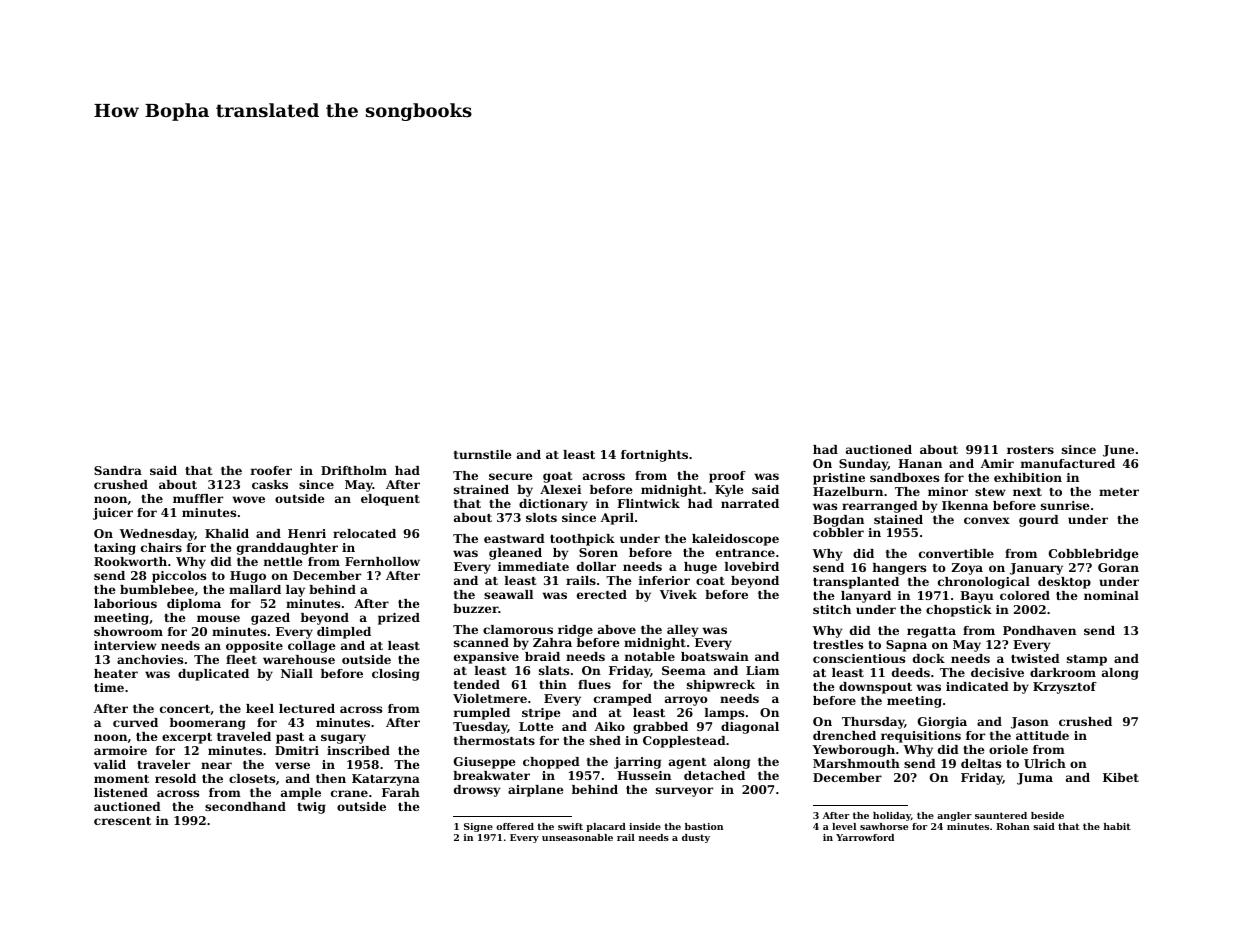 Image resolution: width=1233 pixels, height=952 pixels. What do you see at coordinates (762, 670) in the screenshot?
I see `Liam` at bounding box center [762, 670].
